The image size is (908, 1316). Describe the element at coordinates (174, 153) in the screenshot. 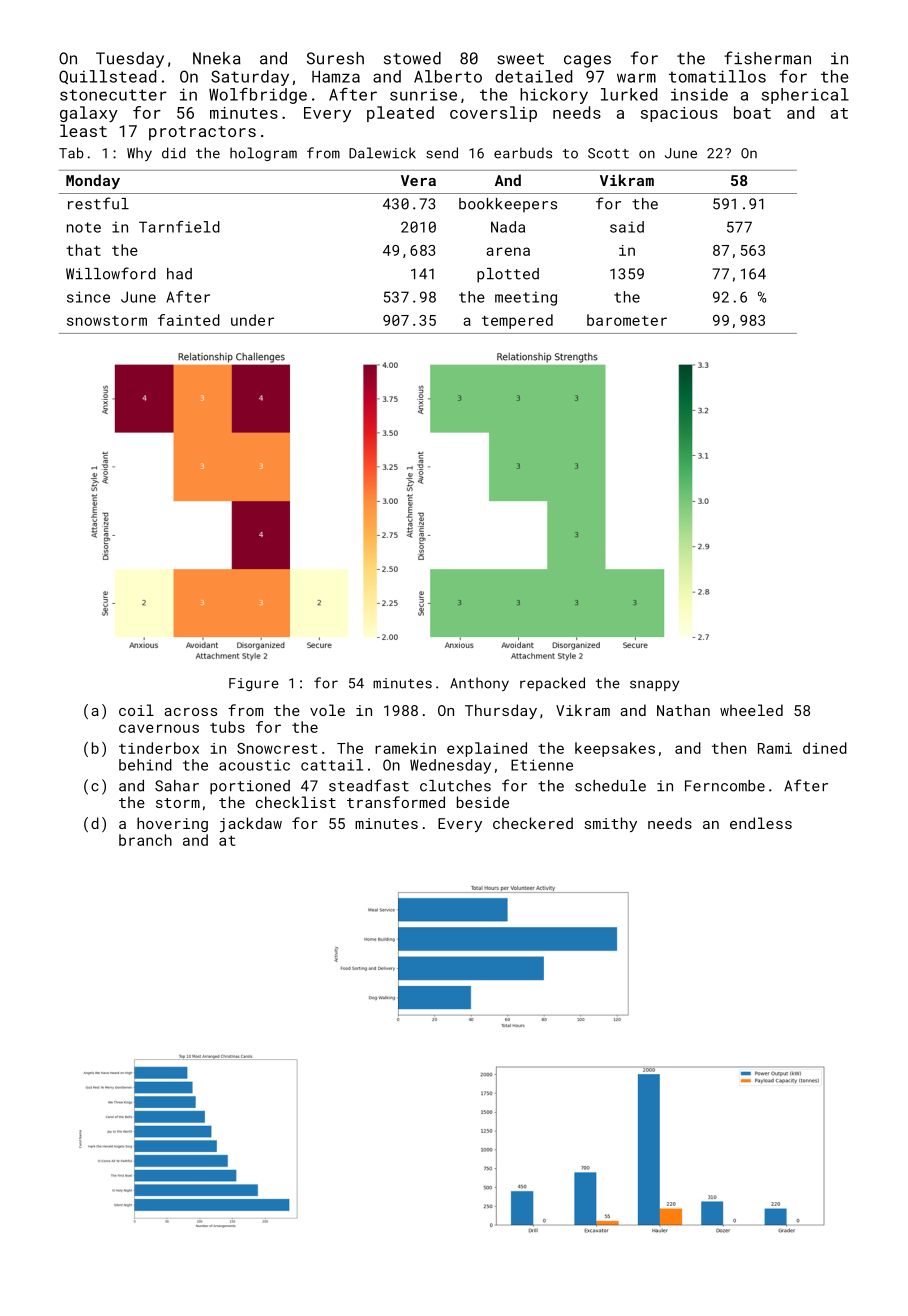

I see `did` at that location.
